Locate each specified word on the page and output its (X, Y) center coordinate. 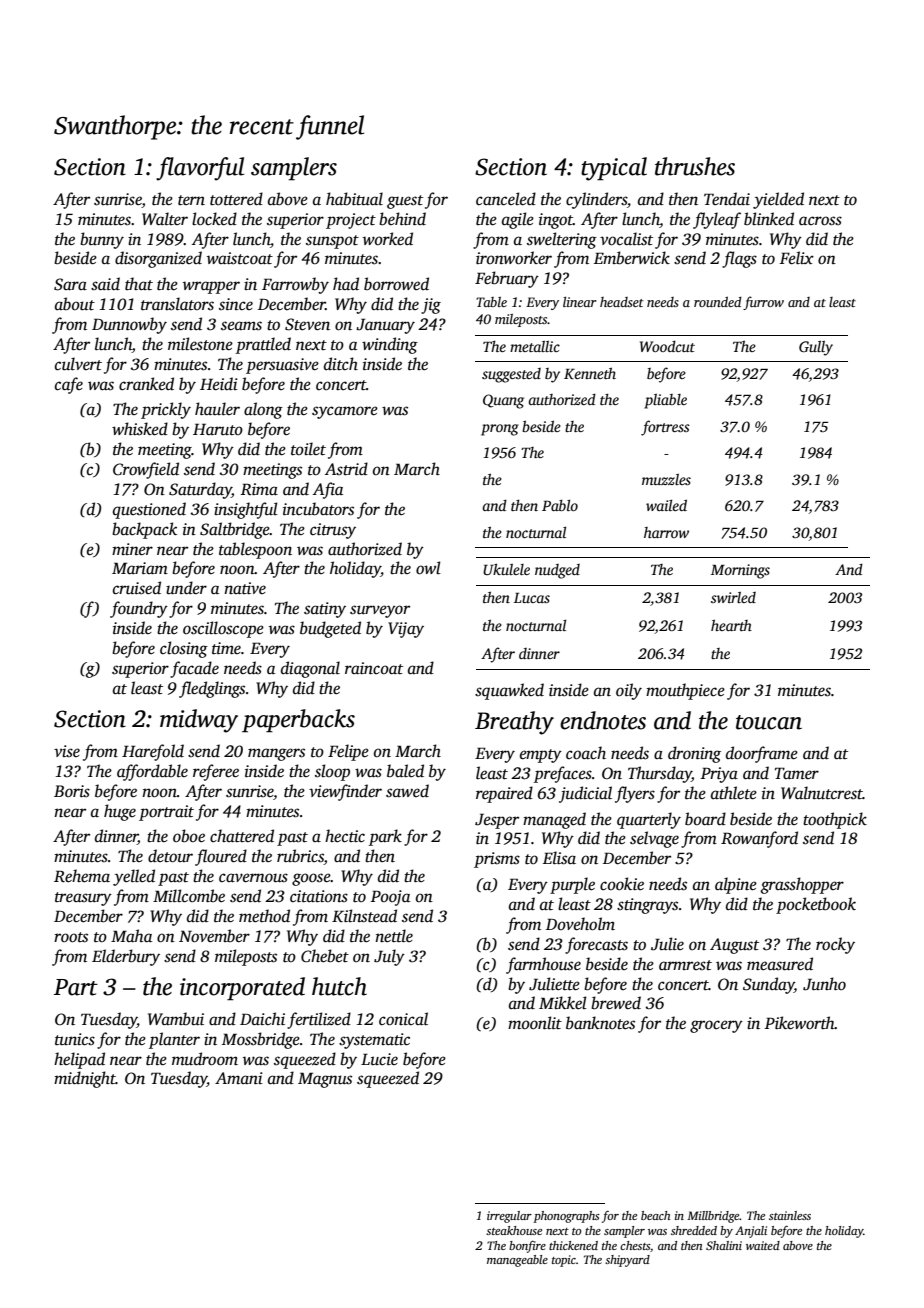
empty (541, 756)
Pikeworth (799, 1023)
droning (694, 754)
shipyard (627, 1261)
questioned (149, 510)
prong (500, 430)
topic (564, 1261)
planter (174, 1040)
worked (388, 238)
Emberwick (632, 258)
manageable (517, 1261)
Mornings (740, 571)
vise (67, 751)
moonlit (535, 1023)
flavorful (200, 169)
